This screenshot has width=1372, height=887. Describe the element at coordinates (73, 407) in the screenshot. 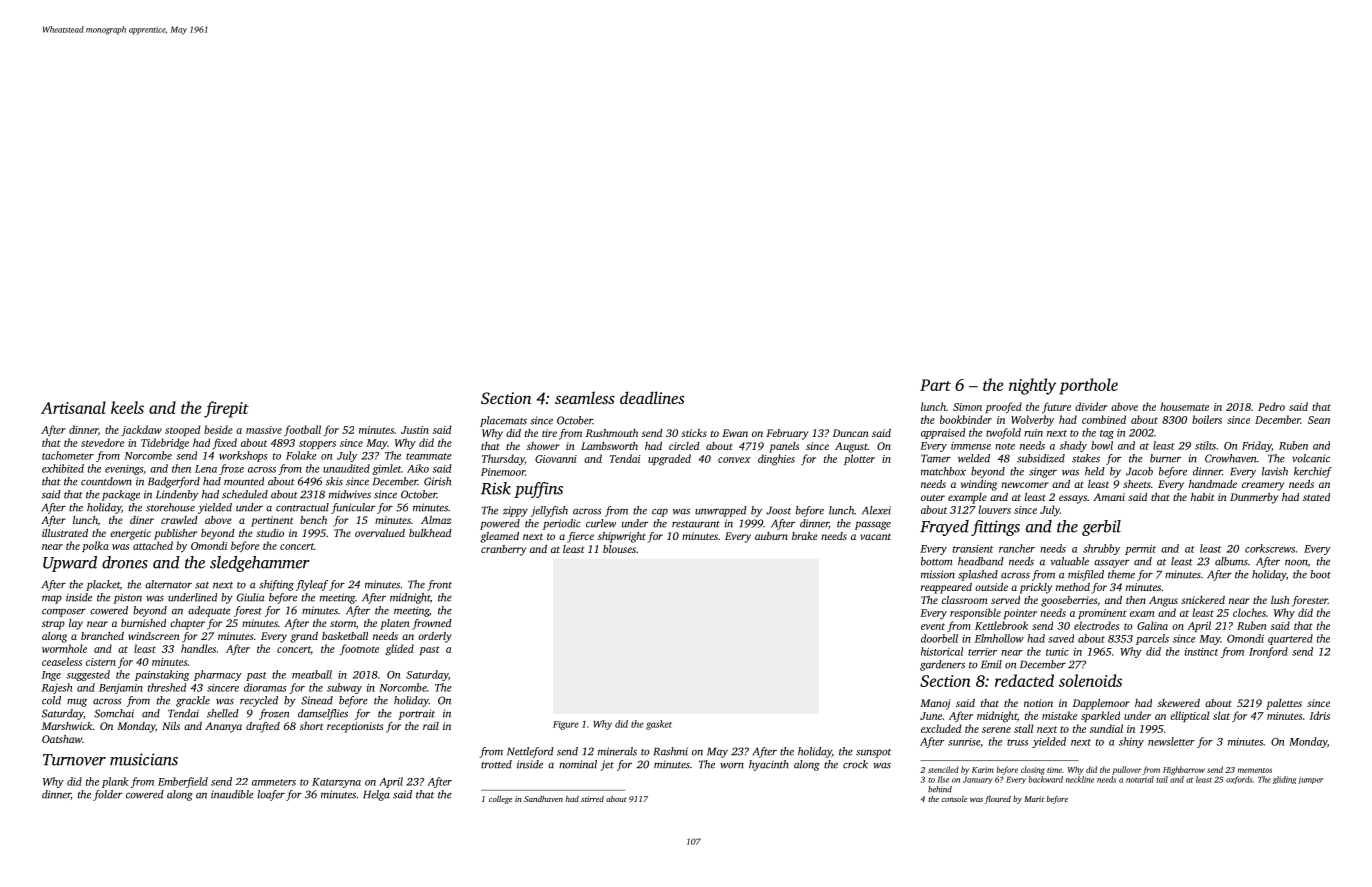

I see `Artisanal` at that location.
